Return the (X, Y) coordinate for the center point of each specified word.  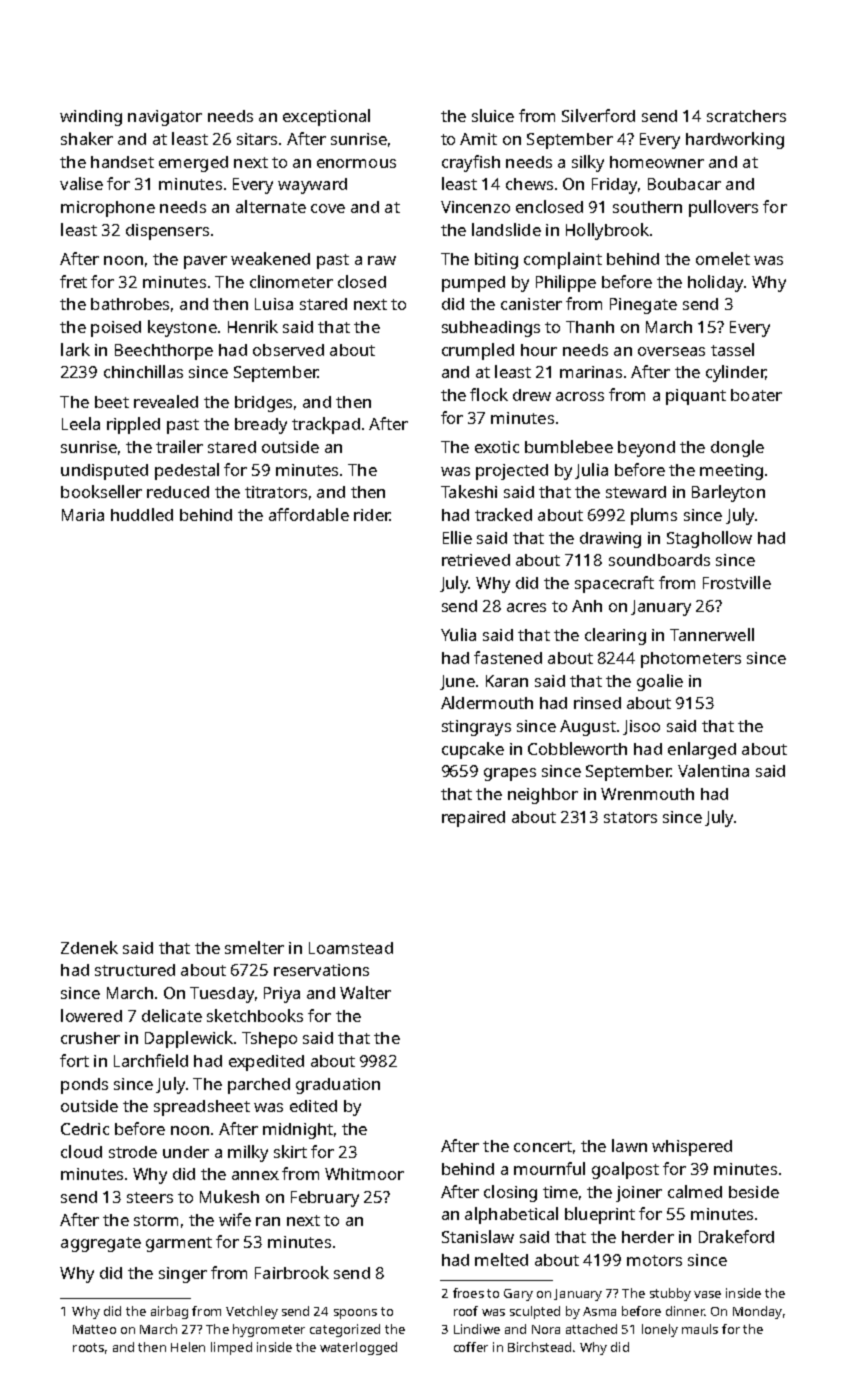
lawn (629, 1145)
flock (489, 394)
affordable (309, 514)
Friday (614, 186)
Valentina (713, 770)
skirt (290, 1151)
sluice (493, 115)
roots (88, 1347)
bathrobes (130, 304)
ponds (84, 1086)
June (457, 682)
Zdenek (89, 947)
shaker (87, 138)
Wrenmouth (647, 794)
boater (756, 395)
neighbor (543, 796)
